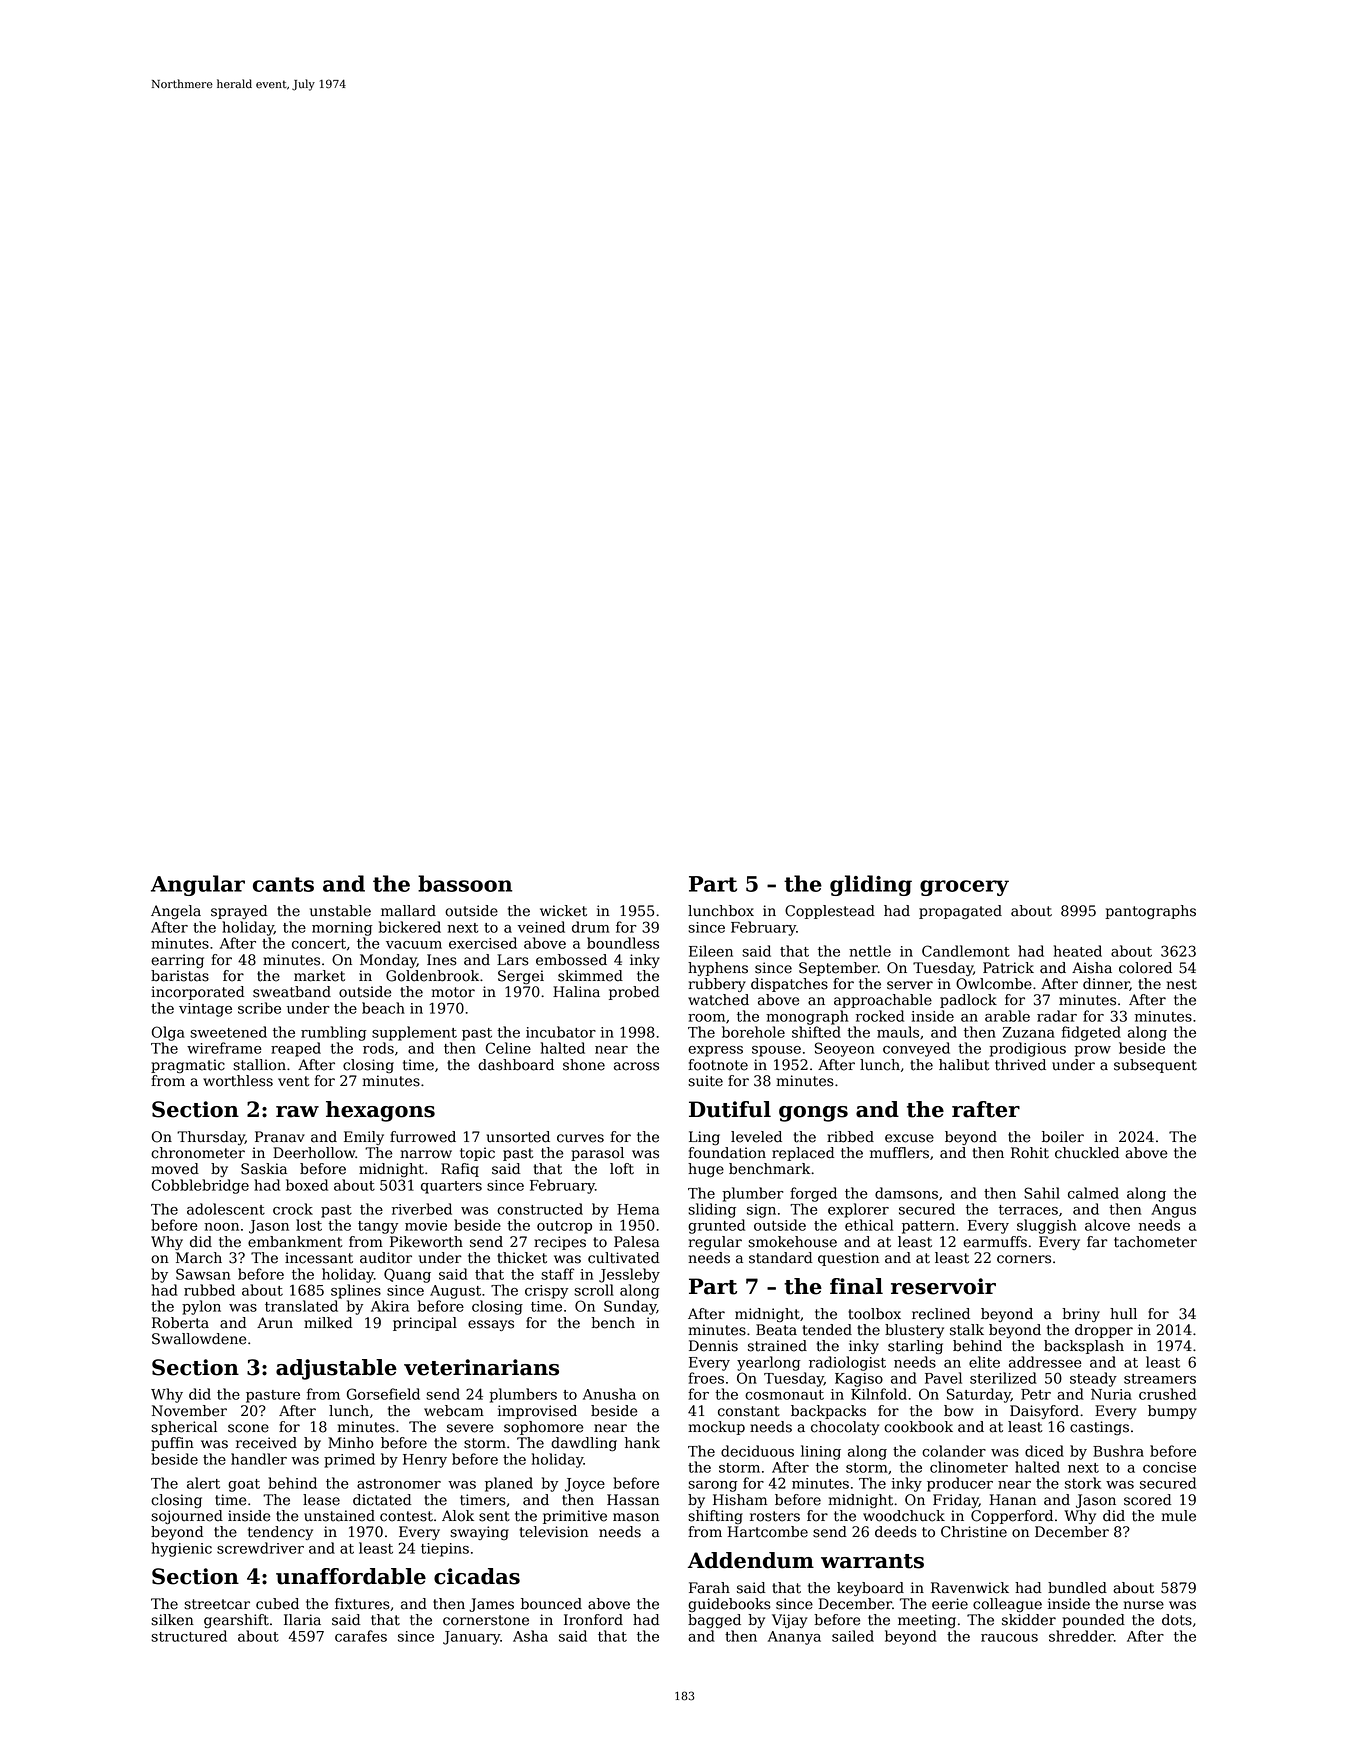  I want to click on cants, so click(283, 884).
